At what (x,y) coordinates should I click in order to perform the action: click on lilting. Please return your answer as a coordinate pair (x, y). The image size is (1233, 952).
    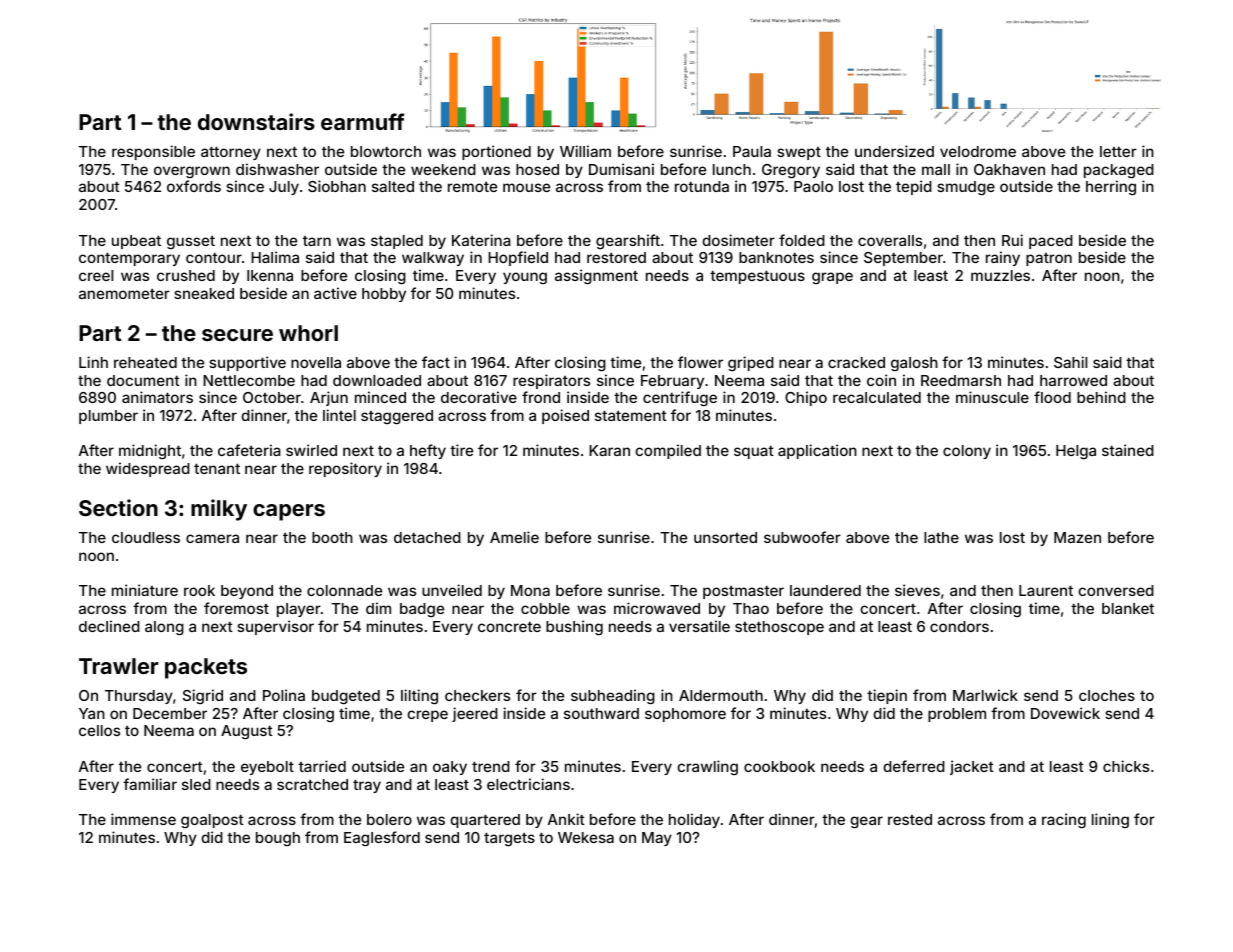
    Looking at the image, I should click on (419, 697).
